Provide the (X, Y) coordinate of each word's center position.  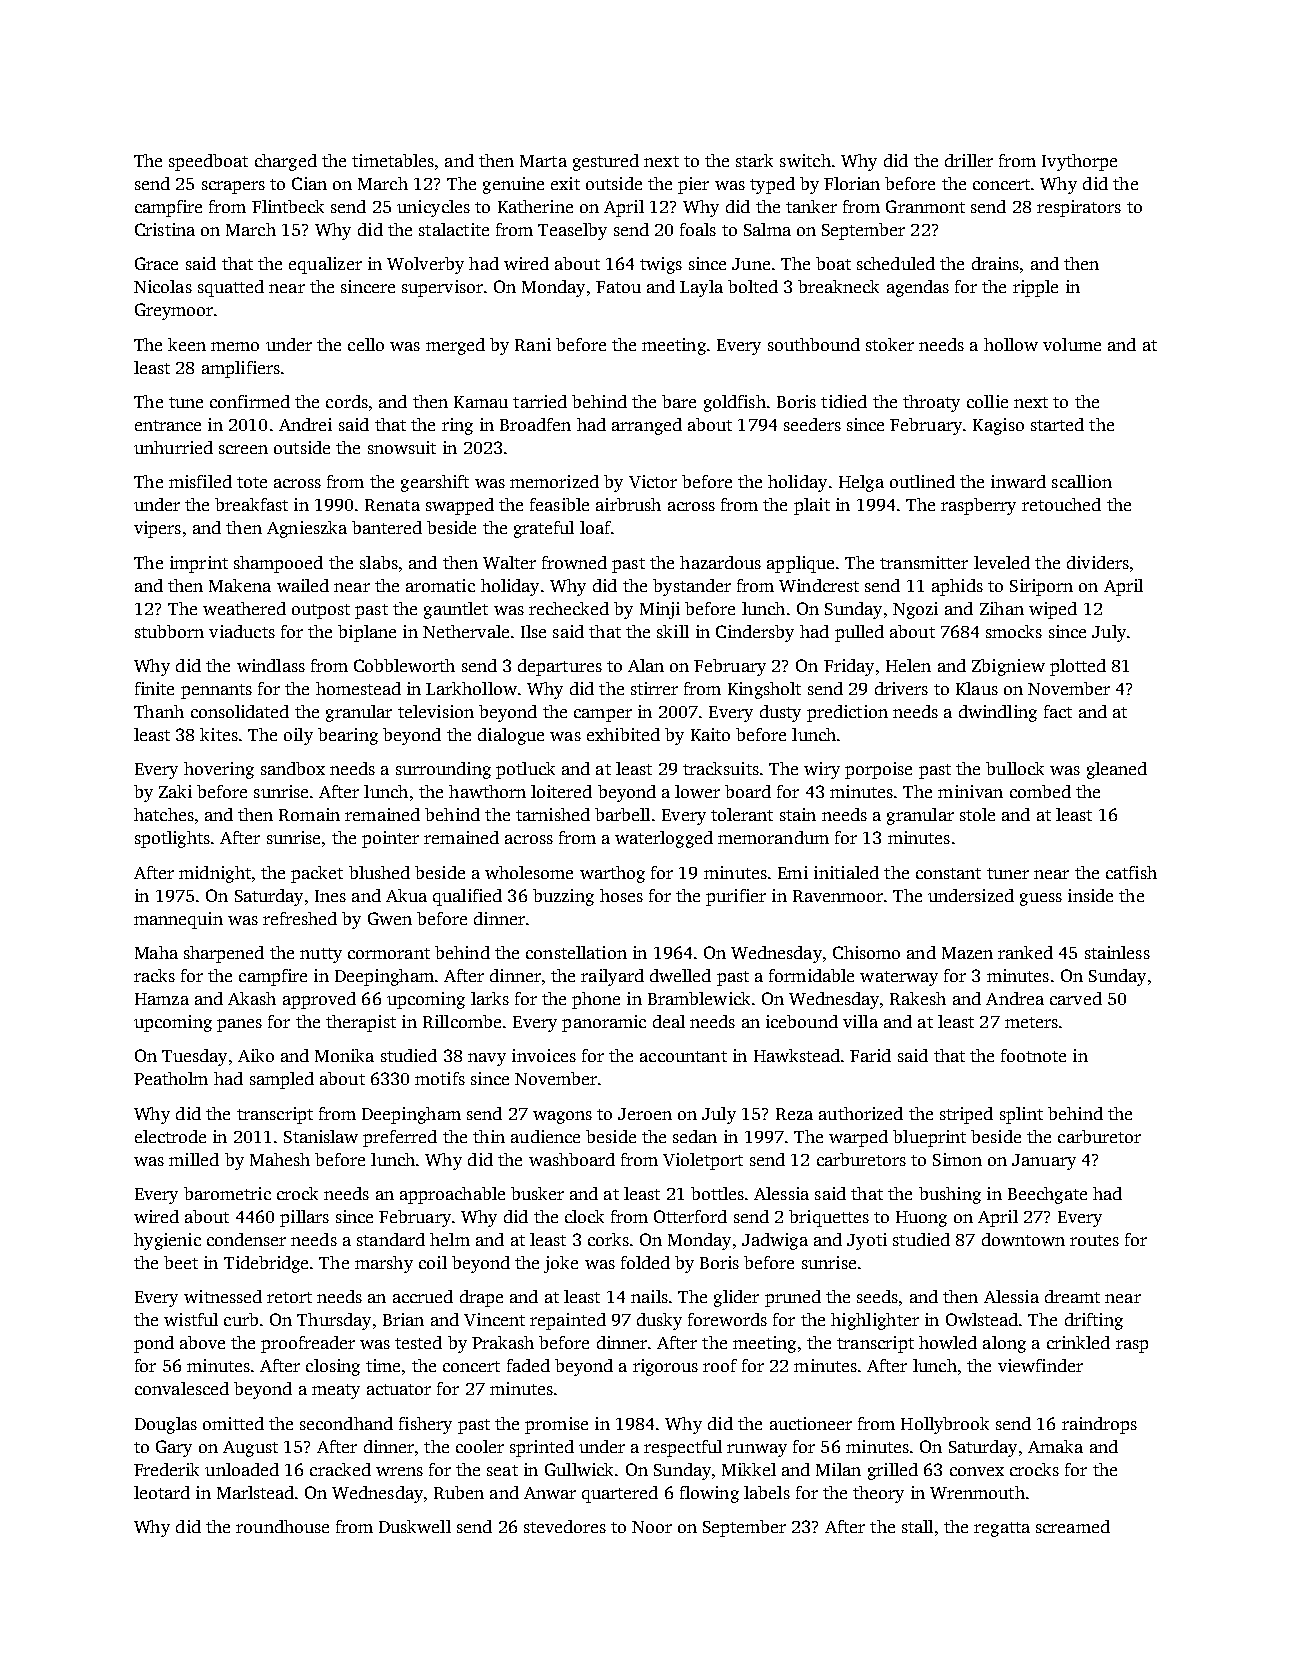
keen (187, 344)
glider (736, 1298)
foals (698, 229)
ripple (1035, 288)
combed (1040, 791)
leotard (162, 1492)
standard (391, 1239)
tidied (844, 401)
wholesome (529, 872)
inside (1090, 895)
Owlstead (982, 1319)
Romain (309, 814)
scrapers (233, 187)
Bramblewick (699, 998)
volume (1072, 344)
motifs (440, 1078)
